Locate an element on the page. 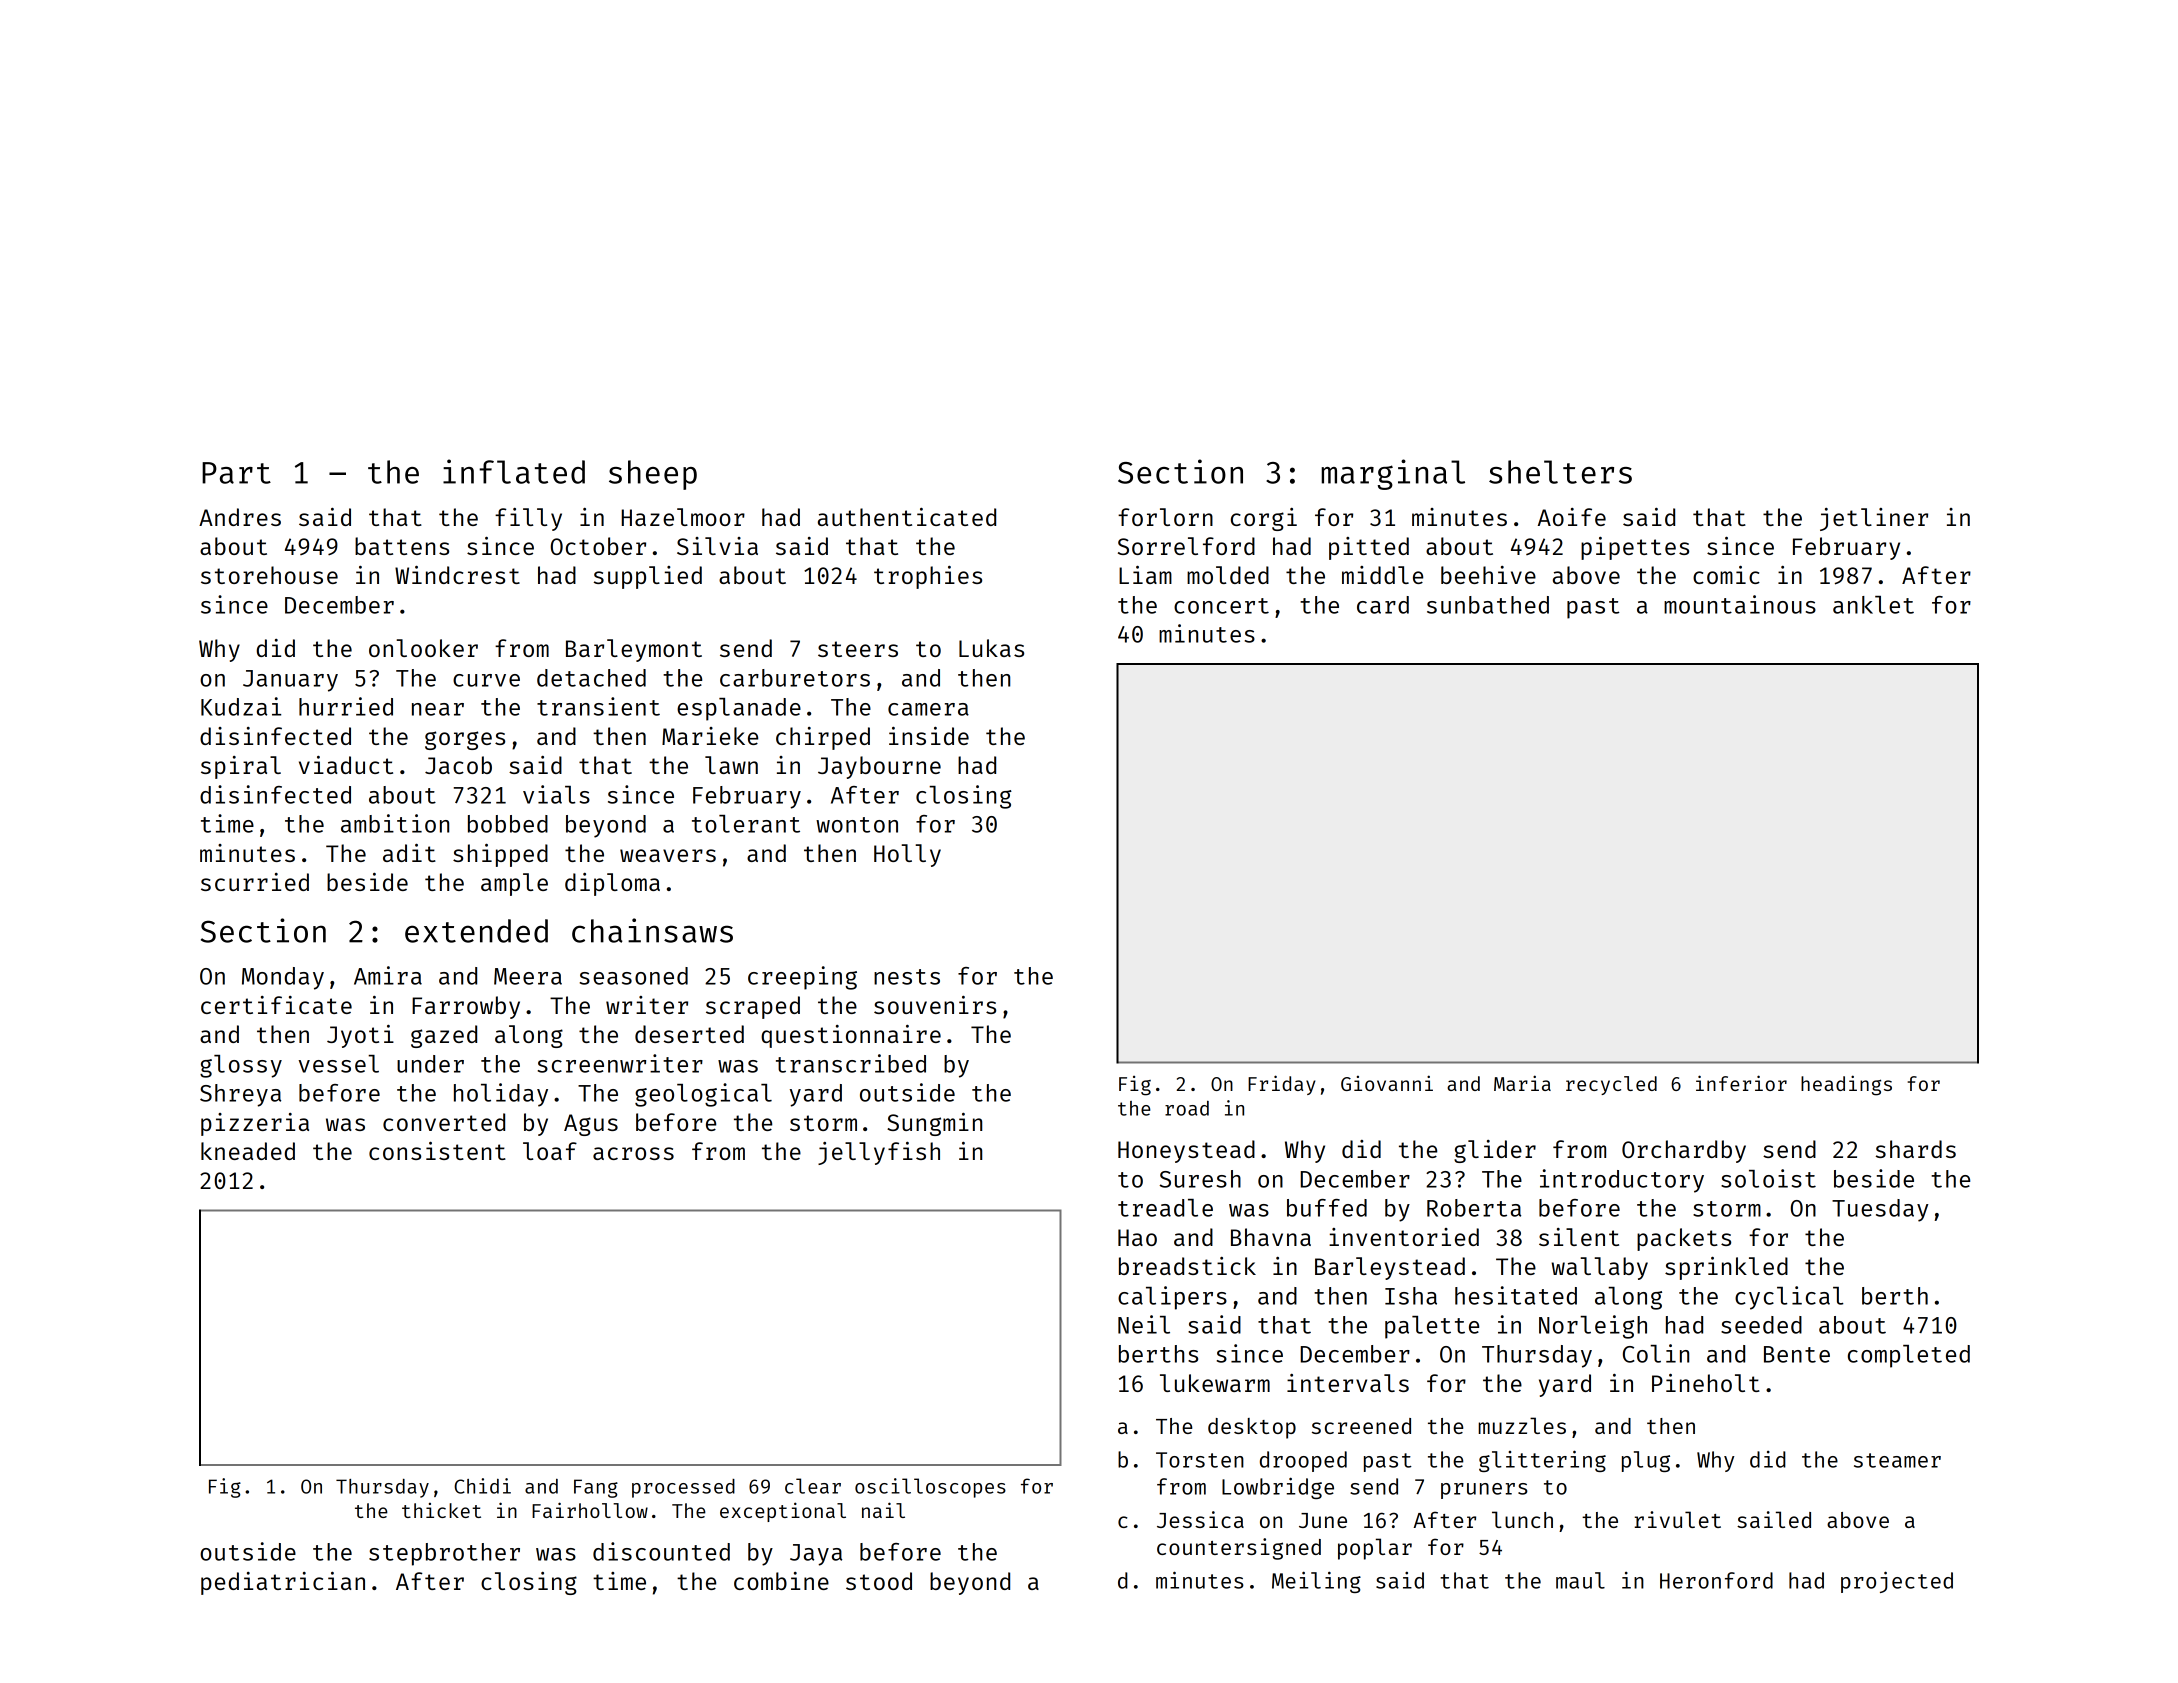 The image size is (2178, 1683). Agus is located at coordinates (591, 1125).
